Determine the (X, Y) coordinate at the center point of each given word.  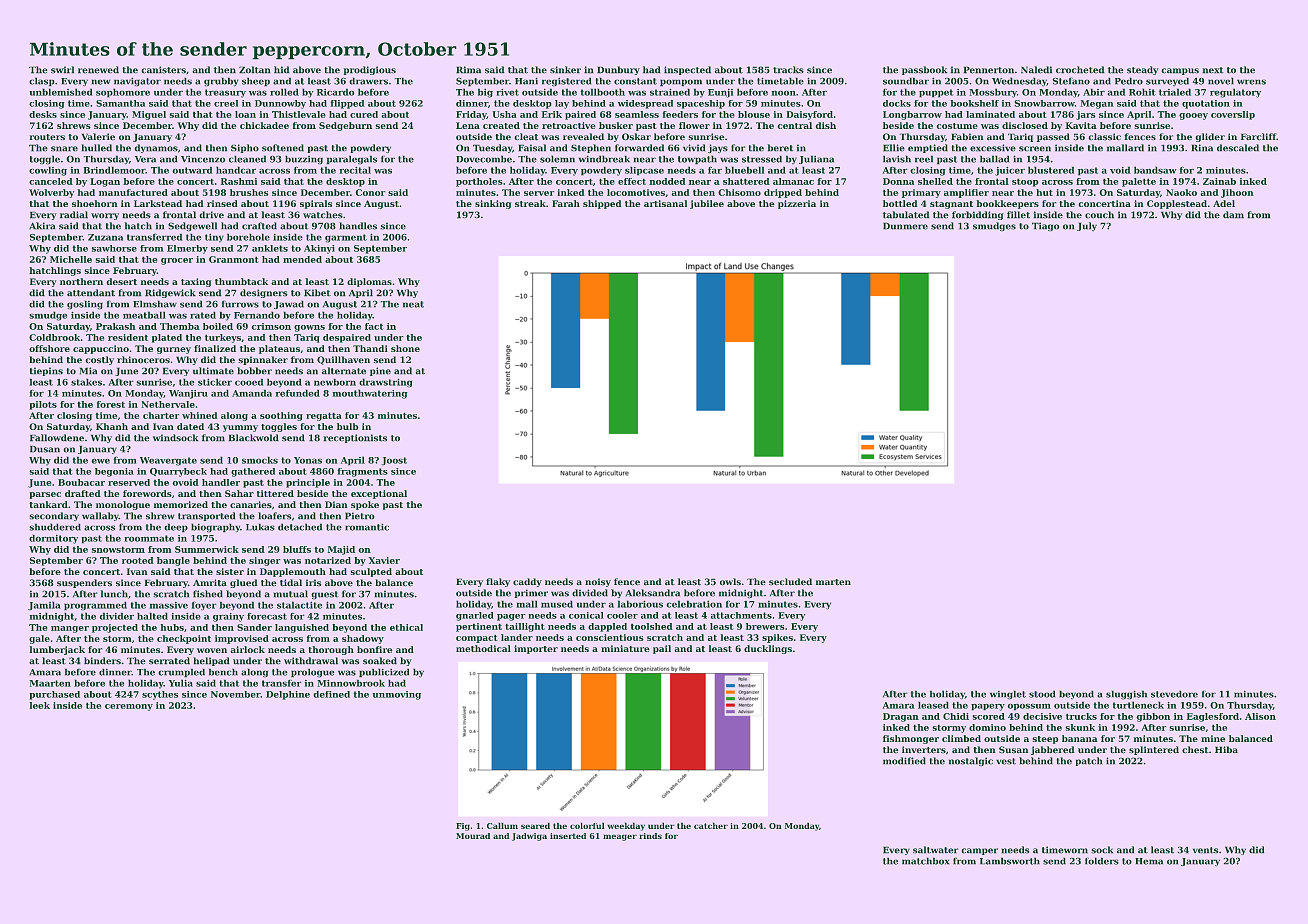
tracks (788, 70)
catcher (711, 825)
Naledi (1036, 70)
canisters (163, 70)
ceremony (129, 707)
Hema (1149, 861)
